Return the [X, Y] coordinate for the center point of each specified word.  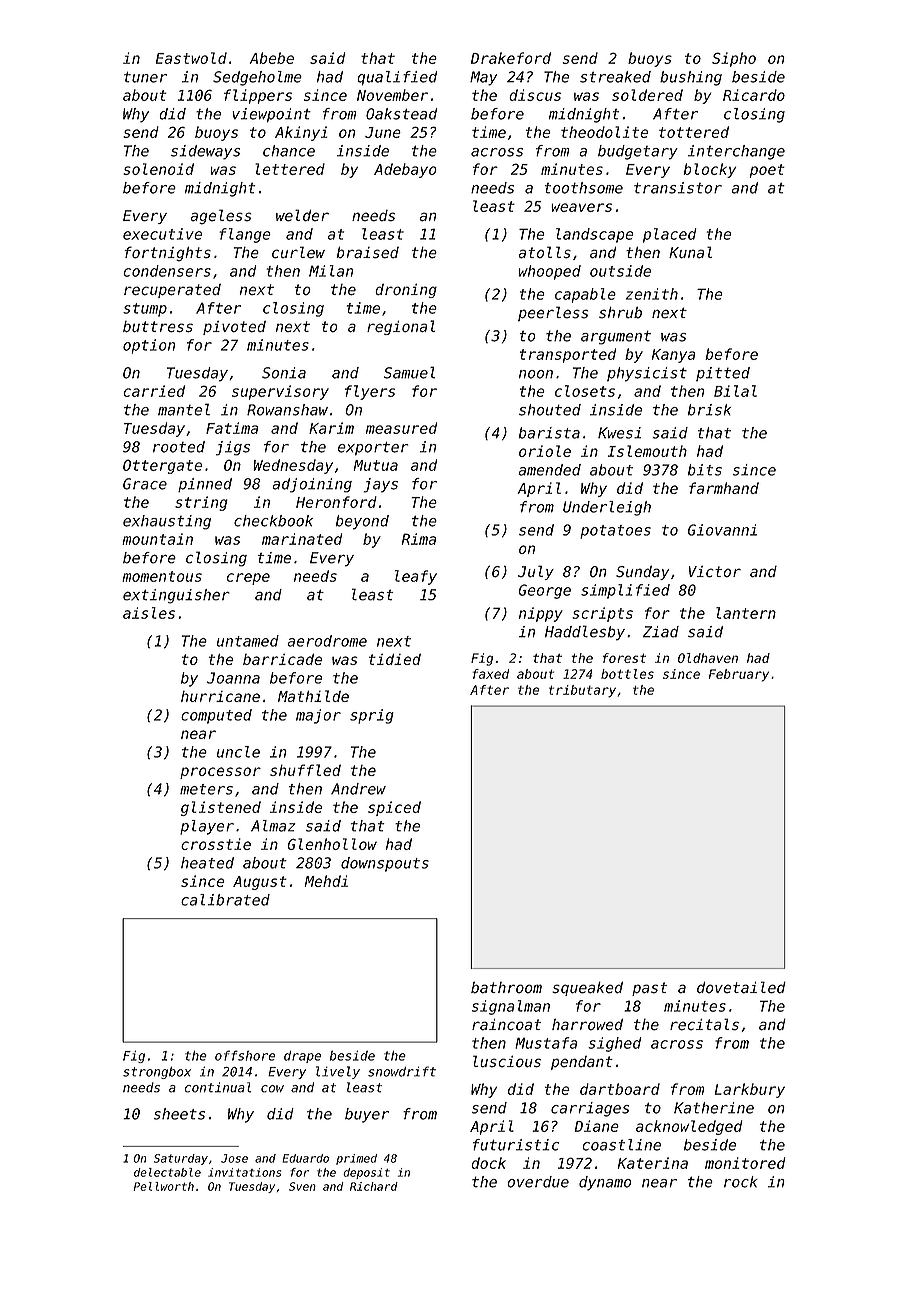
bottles [627, 674]
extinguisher [176, 596]
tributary [582, 691]
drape [302, 1057]
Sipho [734, 59]
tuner [145, 77]
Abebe [272, 58]
